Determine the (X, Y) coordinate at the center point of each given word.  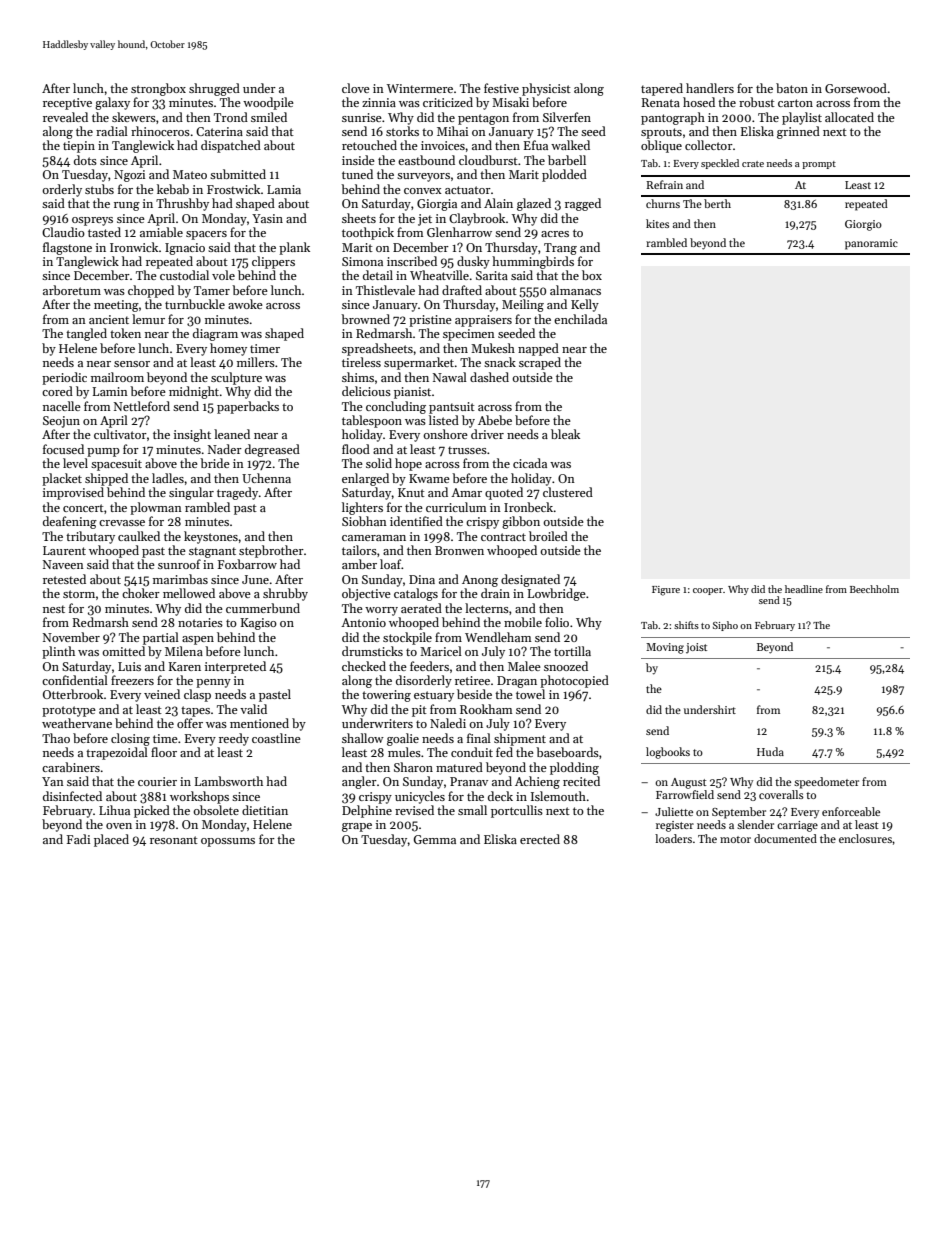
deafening (70, 522)
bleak (565, 434)
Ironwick (134, 247)
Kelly (585, 305)
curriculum (456, 507)
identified (416, 521)
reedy (234, 739)
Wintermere (420, 88)
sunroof (179, 564)
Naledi (448, 723)
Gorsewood (856, 88)
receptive (67, 104)
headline (804, 589)
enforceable (851, 811)
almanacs (575, 290)
